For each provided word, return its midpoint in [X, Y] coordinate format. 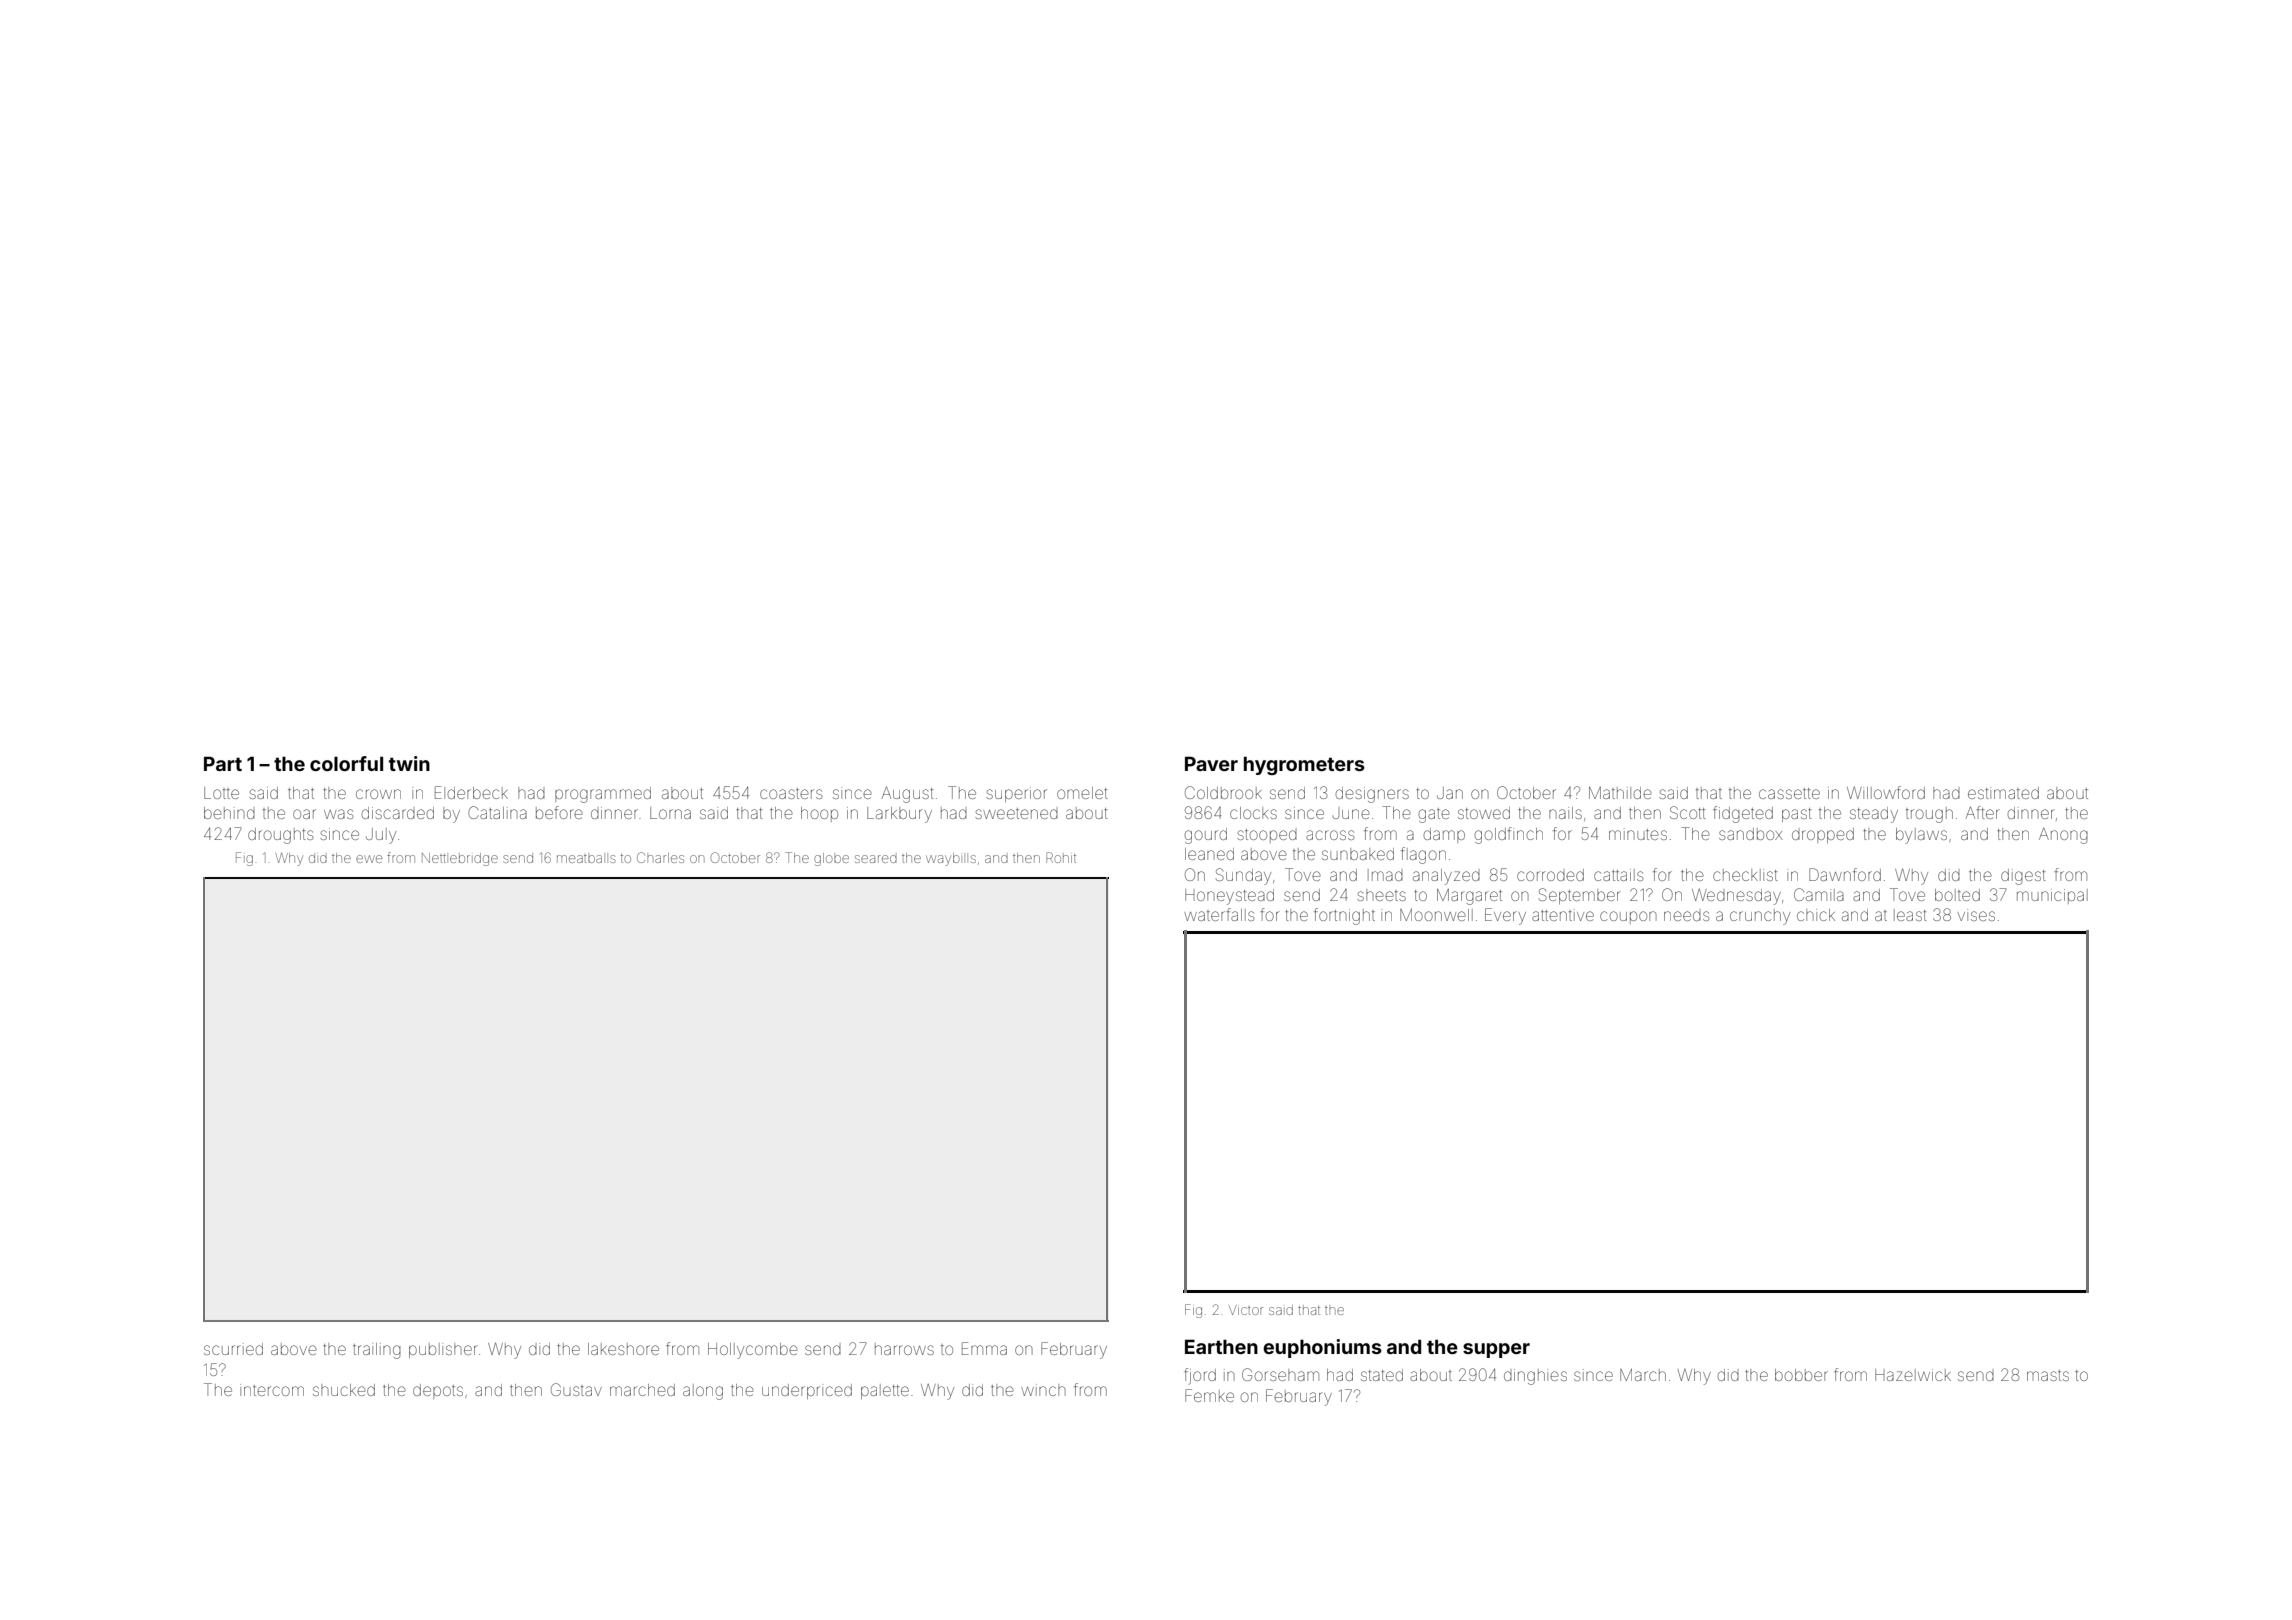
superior [1016, 794]
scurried [233, 1349]
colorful [346, 763]
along [703, 1392]
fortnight [1344, 916]
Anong [2063, 836]
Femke [1209, 1395]
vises [1976, 915]
